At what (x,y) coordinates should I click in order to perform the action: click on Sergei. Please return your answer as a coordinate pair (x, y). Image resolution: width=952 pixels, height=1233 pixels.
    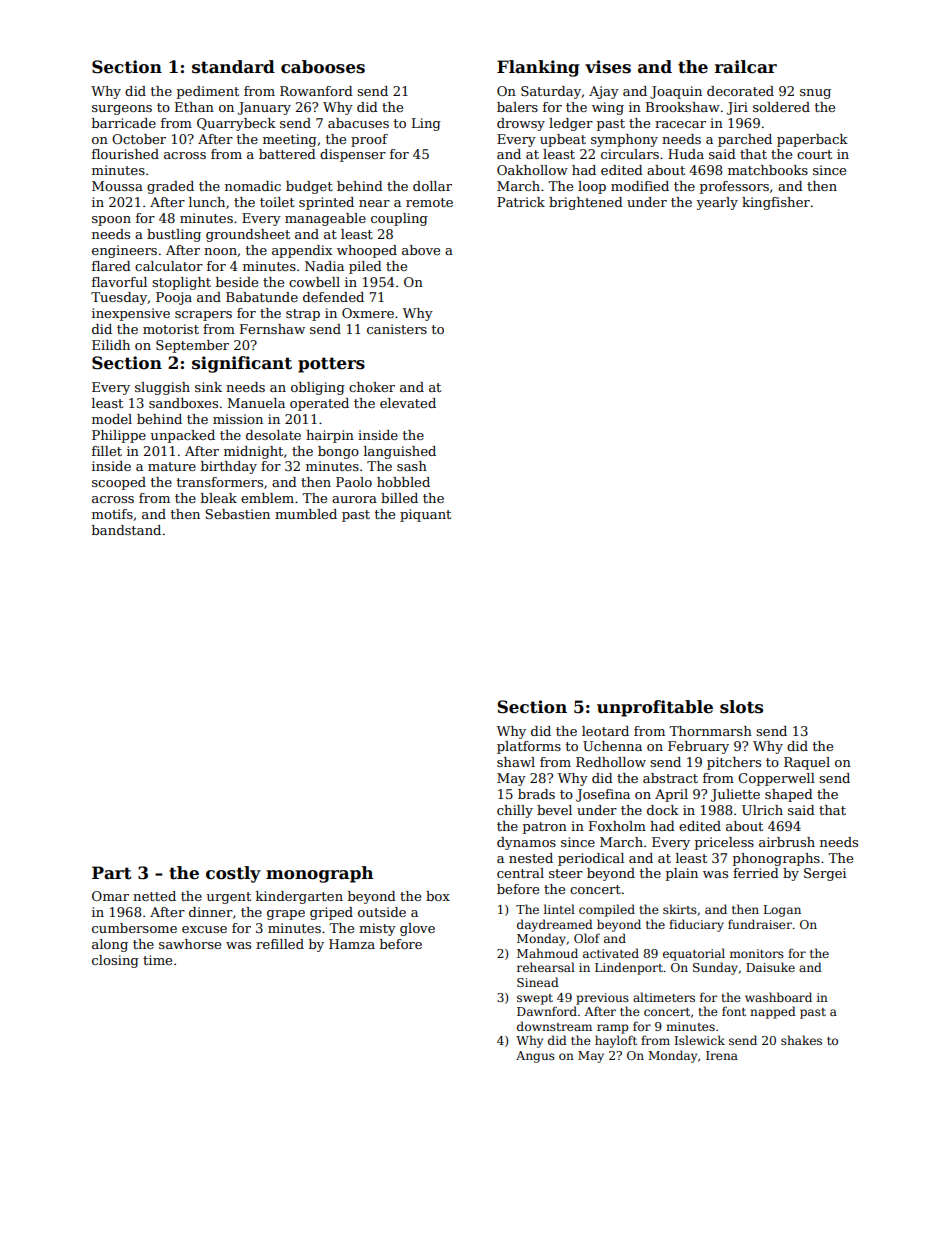
    Looking at the image, I should click on (825, 874).
